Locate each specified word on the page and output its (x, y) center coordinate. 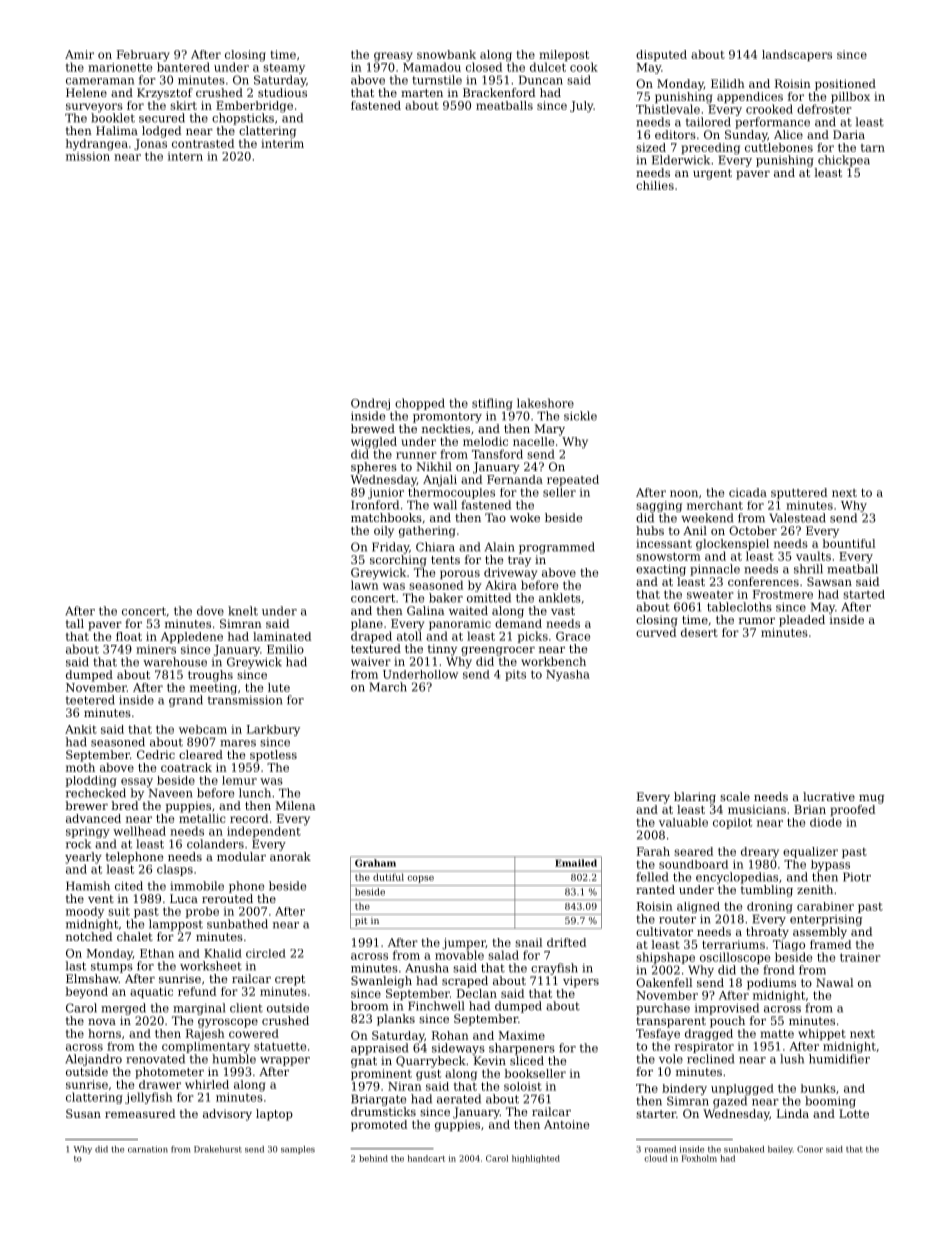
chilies (655, 185)
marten (422, 93)
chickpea (844, 161)
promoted (379, 1125)
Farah (653, 851)
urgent (712, 174)
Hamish (88, 886)
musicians (757, 809)
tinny (442, 650)
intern (185, 156)
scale (735, 796)
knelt (243, 611)
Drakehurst (218, 1149)
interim (282, 143)
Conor (810, 1149)
